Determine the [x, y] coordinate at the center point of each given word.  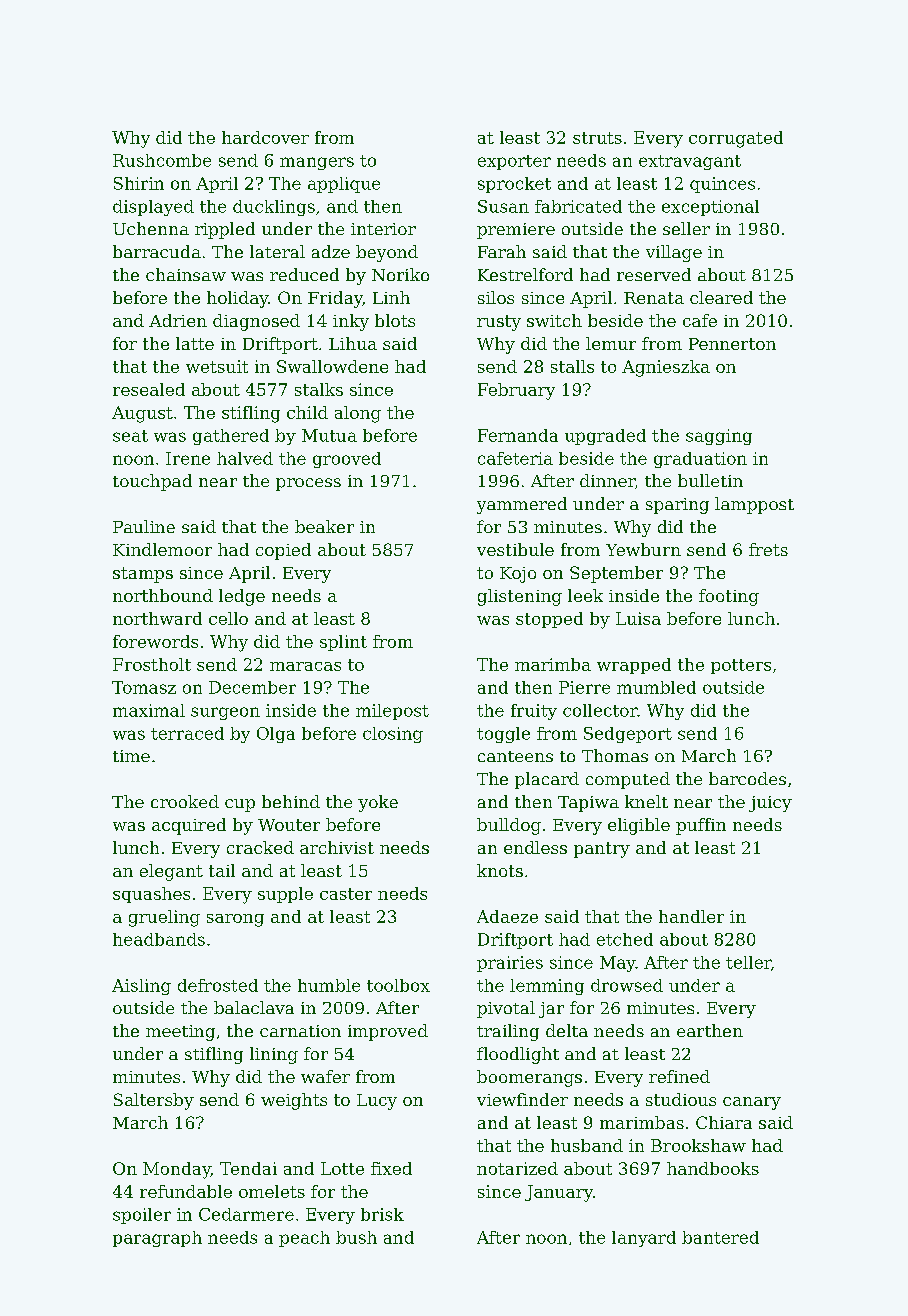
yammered [522, 505]
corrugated [736, 139]
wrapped [634, 666]
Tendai [248, 1168]
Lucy [377, 1102]
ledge [242, 597]
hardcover [265, 137]
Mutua [329, 435]
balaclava [254, 1007]
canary [752, 1103]
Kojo [518, 575]
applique [344, 185]
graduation [700, 460]
